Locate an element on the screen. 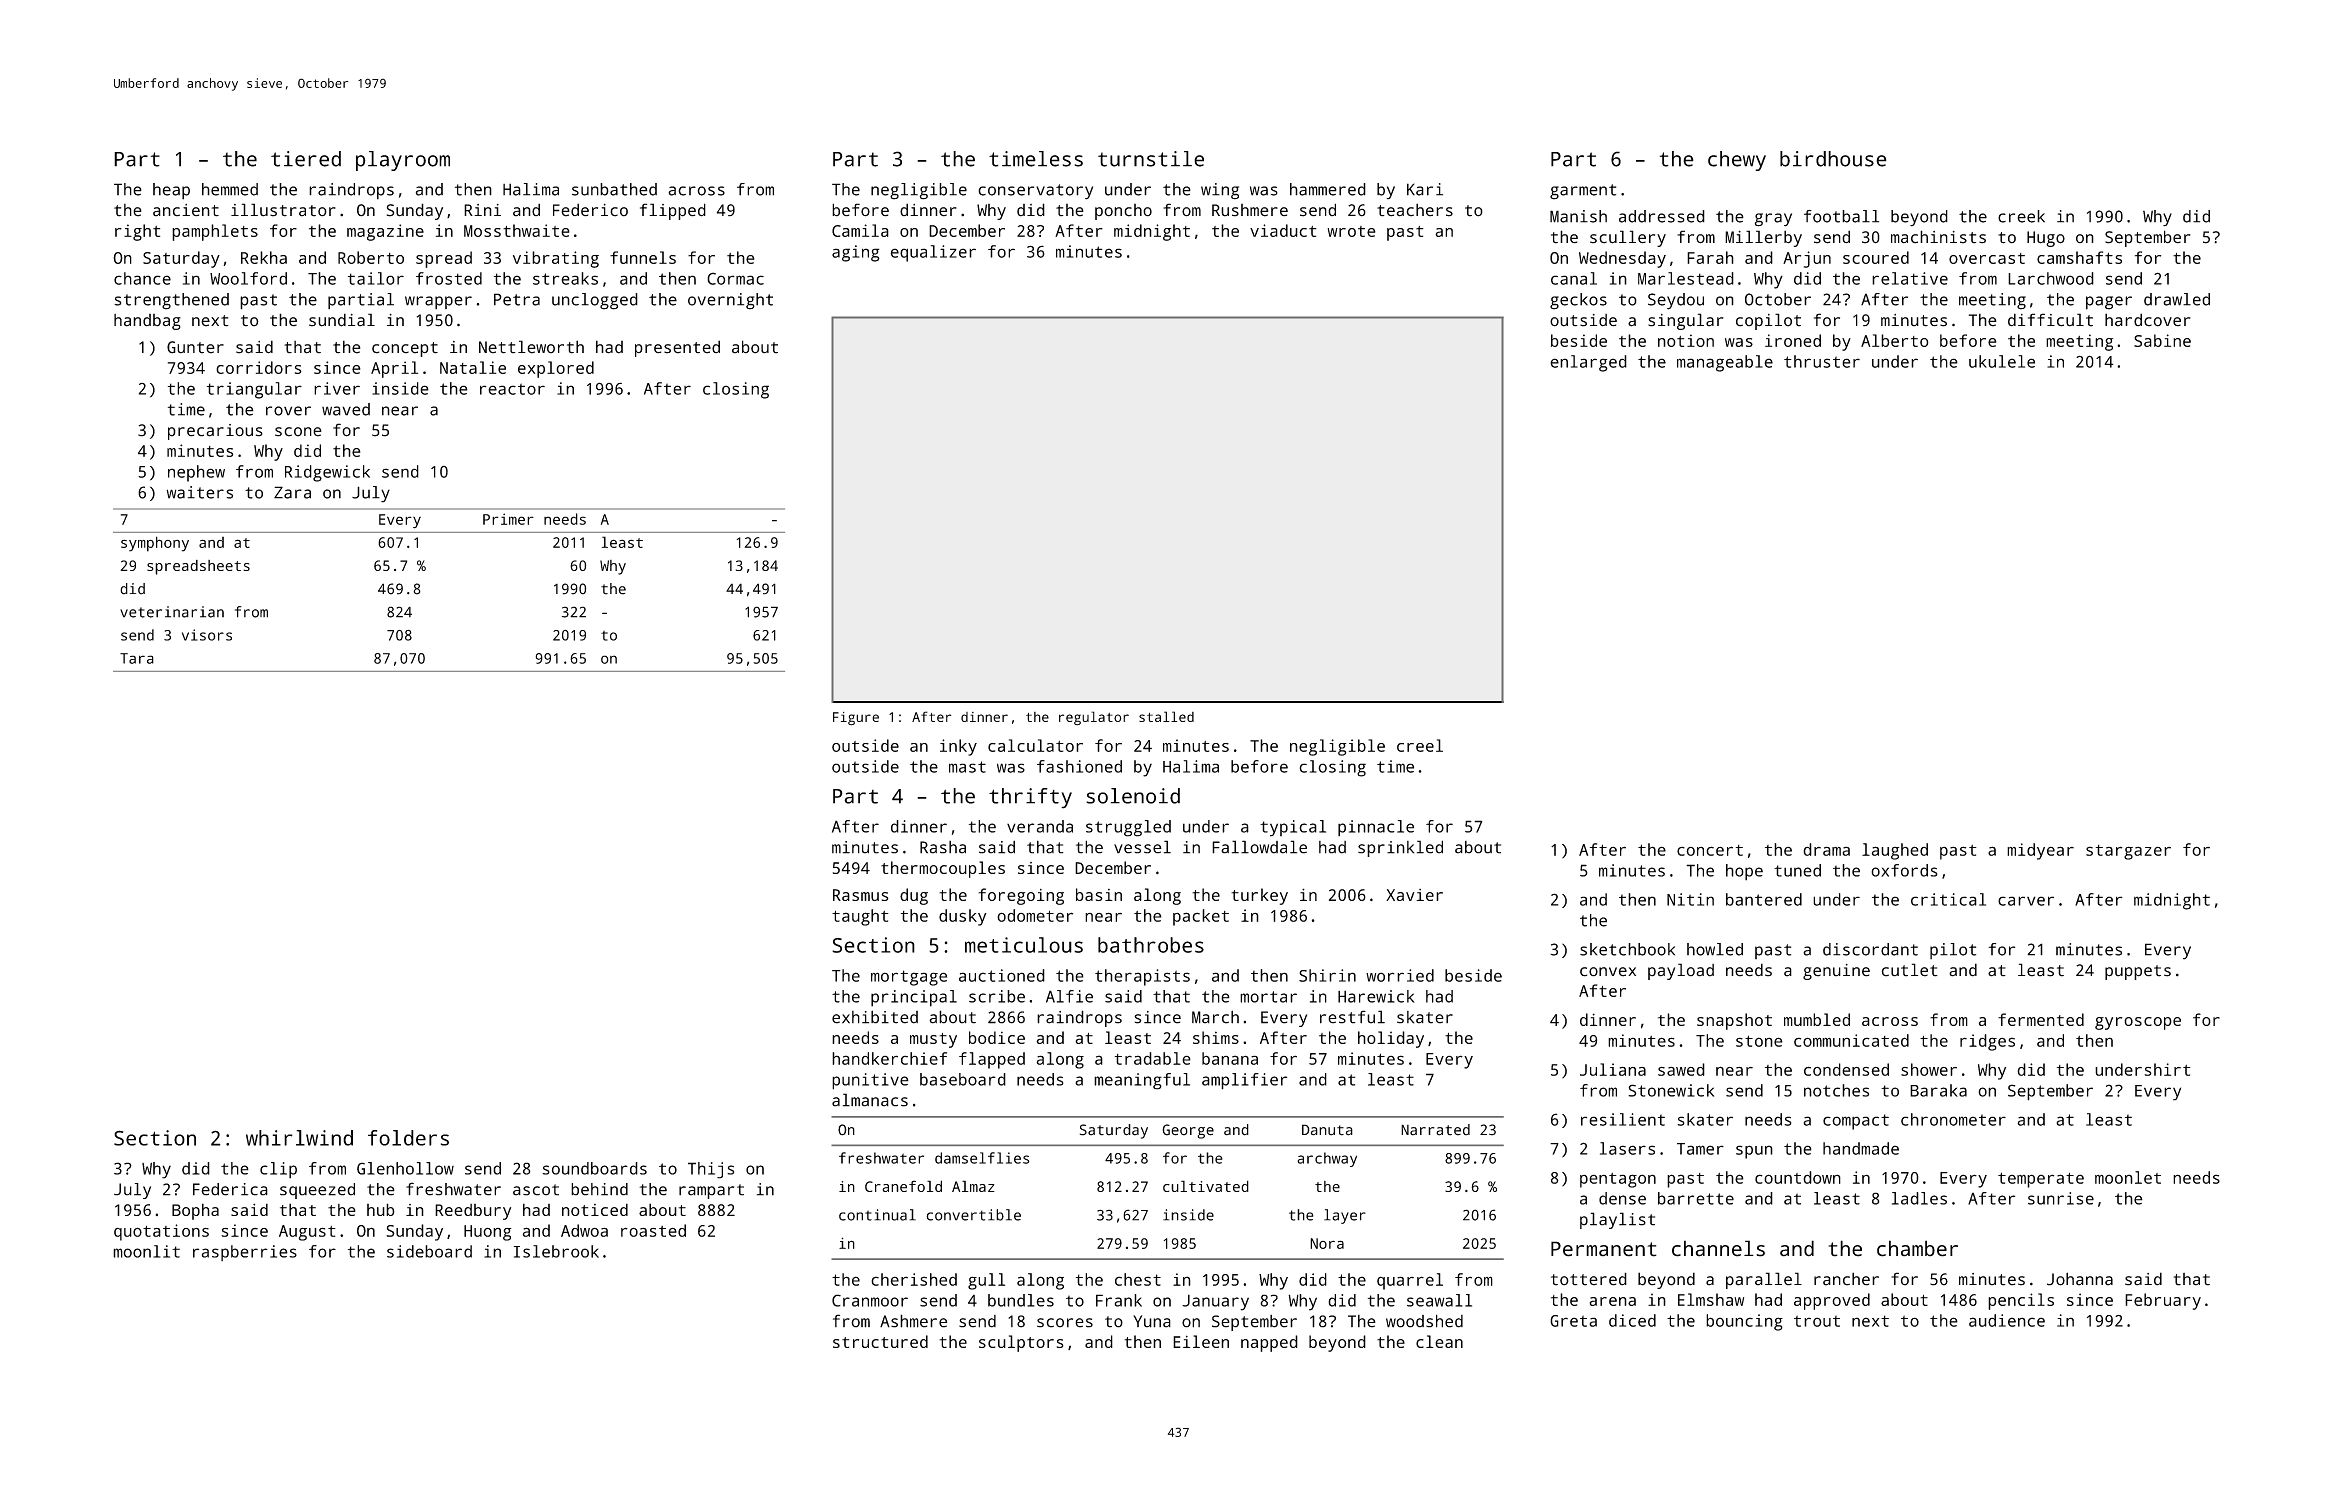 This screenshot has height=1511, width=2335. creel is located at coordinates (1420, 745).
